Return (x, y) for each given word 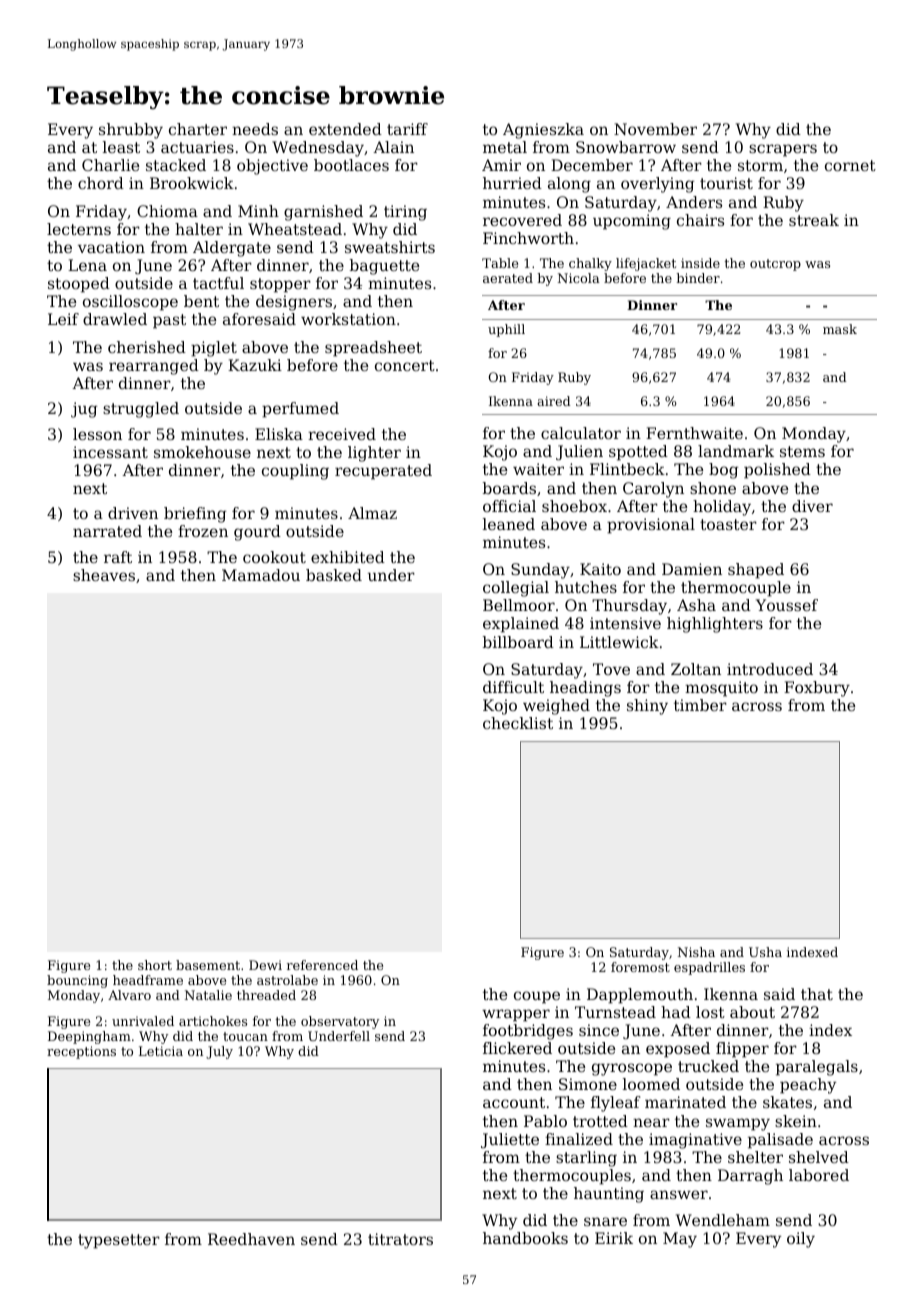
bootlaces (351, 165)
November (655, 129)
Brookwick (192, 183)
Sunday (540, 571)
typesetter (119, 1241)
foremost (640, 967)
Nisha (696, 952)
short (155, 965)
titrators (400, 1239)
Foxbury (817, 689)
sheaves (104, 575)
